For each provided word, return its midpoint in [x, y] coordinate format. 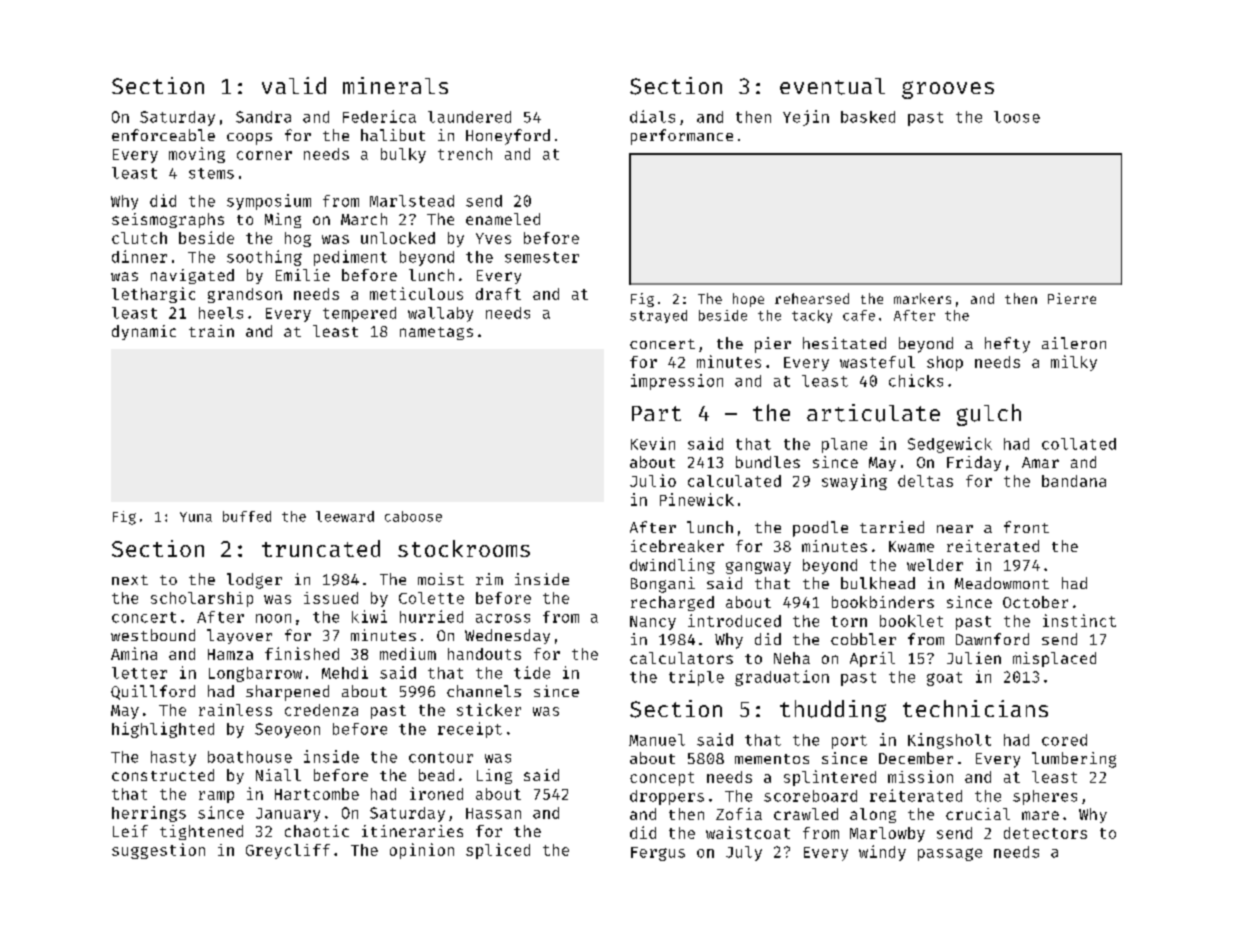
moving [197, 155]
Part [656, 413]
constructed [163, 775]
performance [682, 137]
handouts [484, 654]
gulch [989, 415]
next [130, 580]
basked [868, 117]
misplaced [1054, 659]
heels [221, 313]
